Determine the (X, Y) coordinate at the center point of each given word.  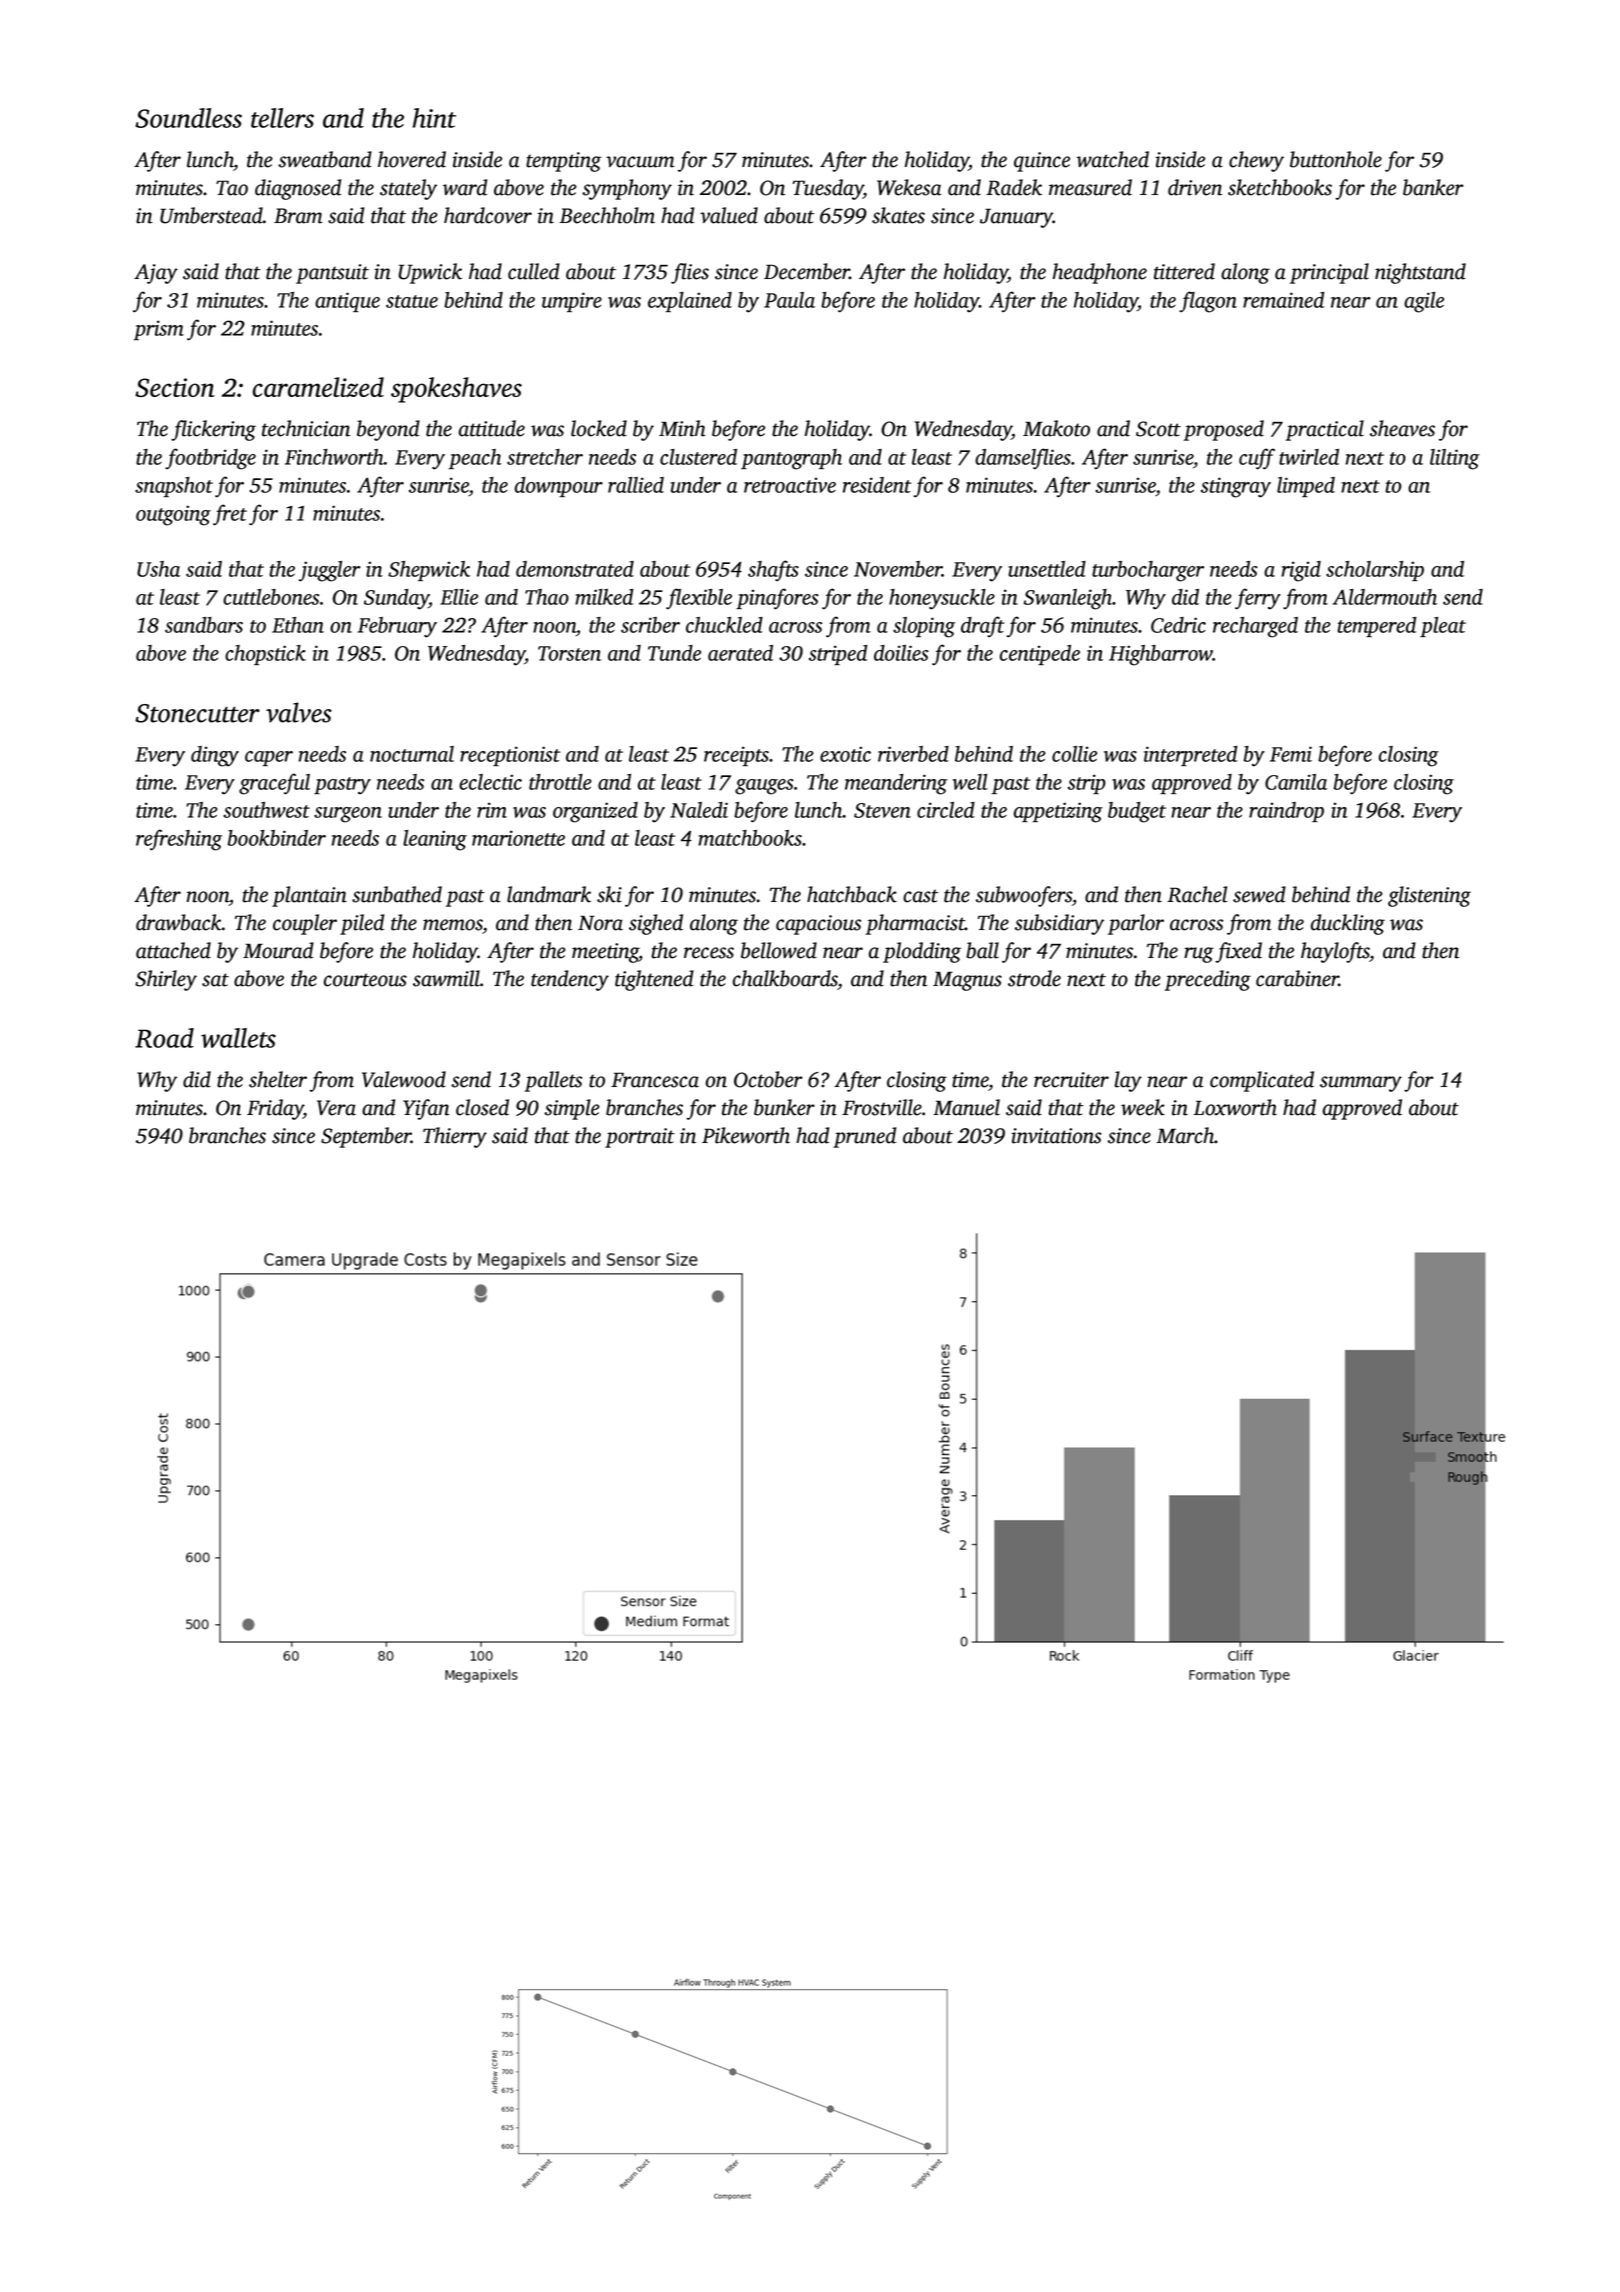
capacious (818, 925)
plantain (309, 896)
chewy (1256, 161)
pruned (864, 1137)
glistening (1429, 896)
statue (412, 301)
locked (599, 428)
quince (1042, 162)
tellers (282, 118)
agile (1424, 302)
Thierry (455, 1137)
